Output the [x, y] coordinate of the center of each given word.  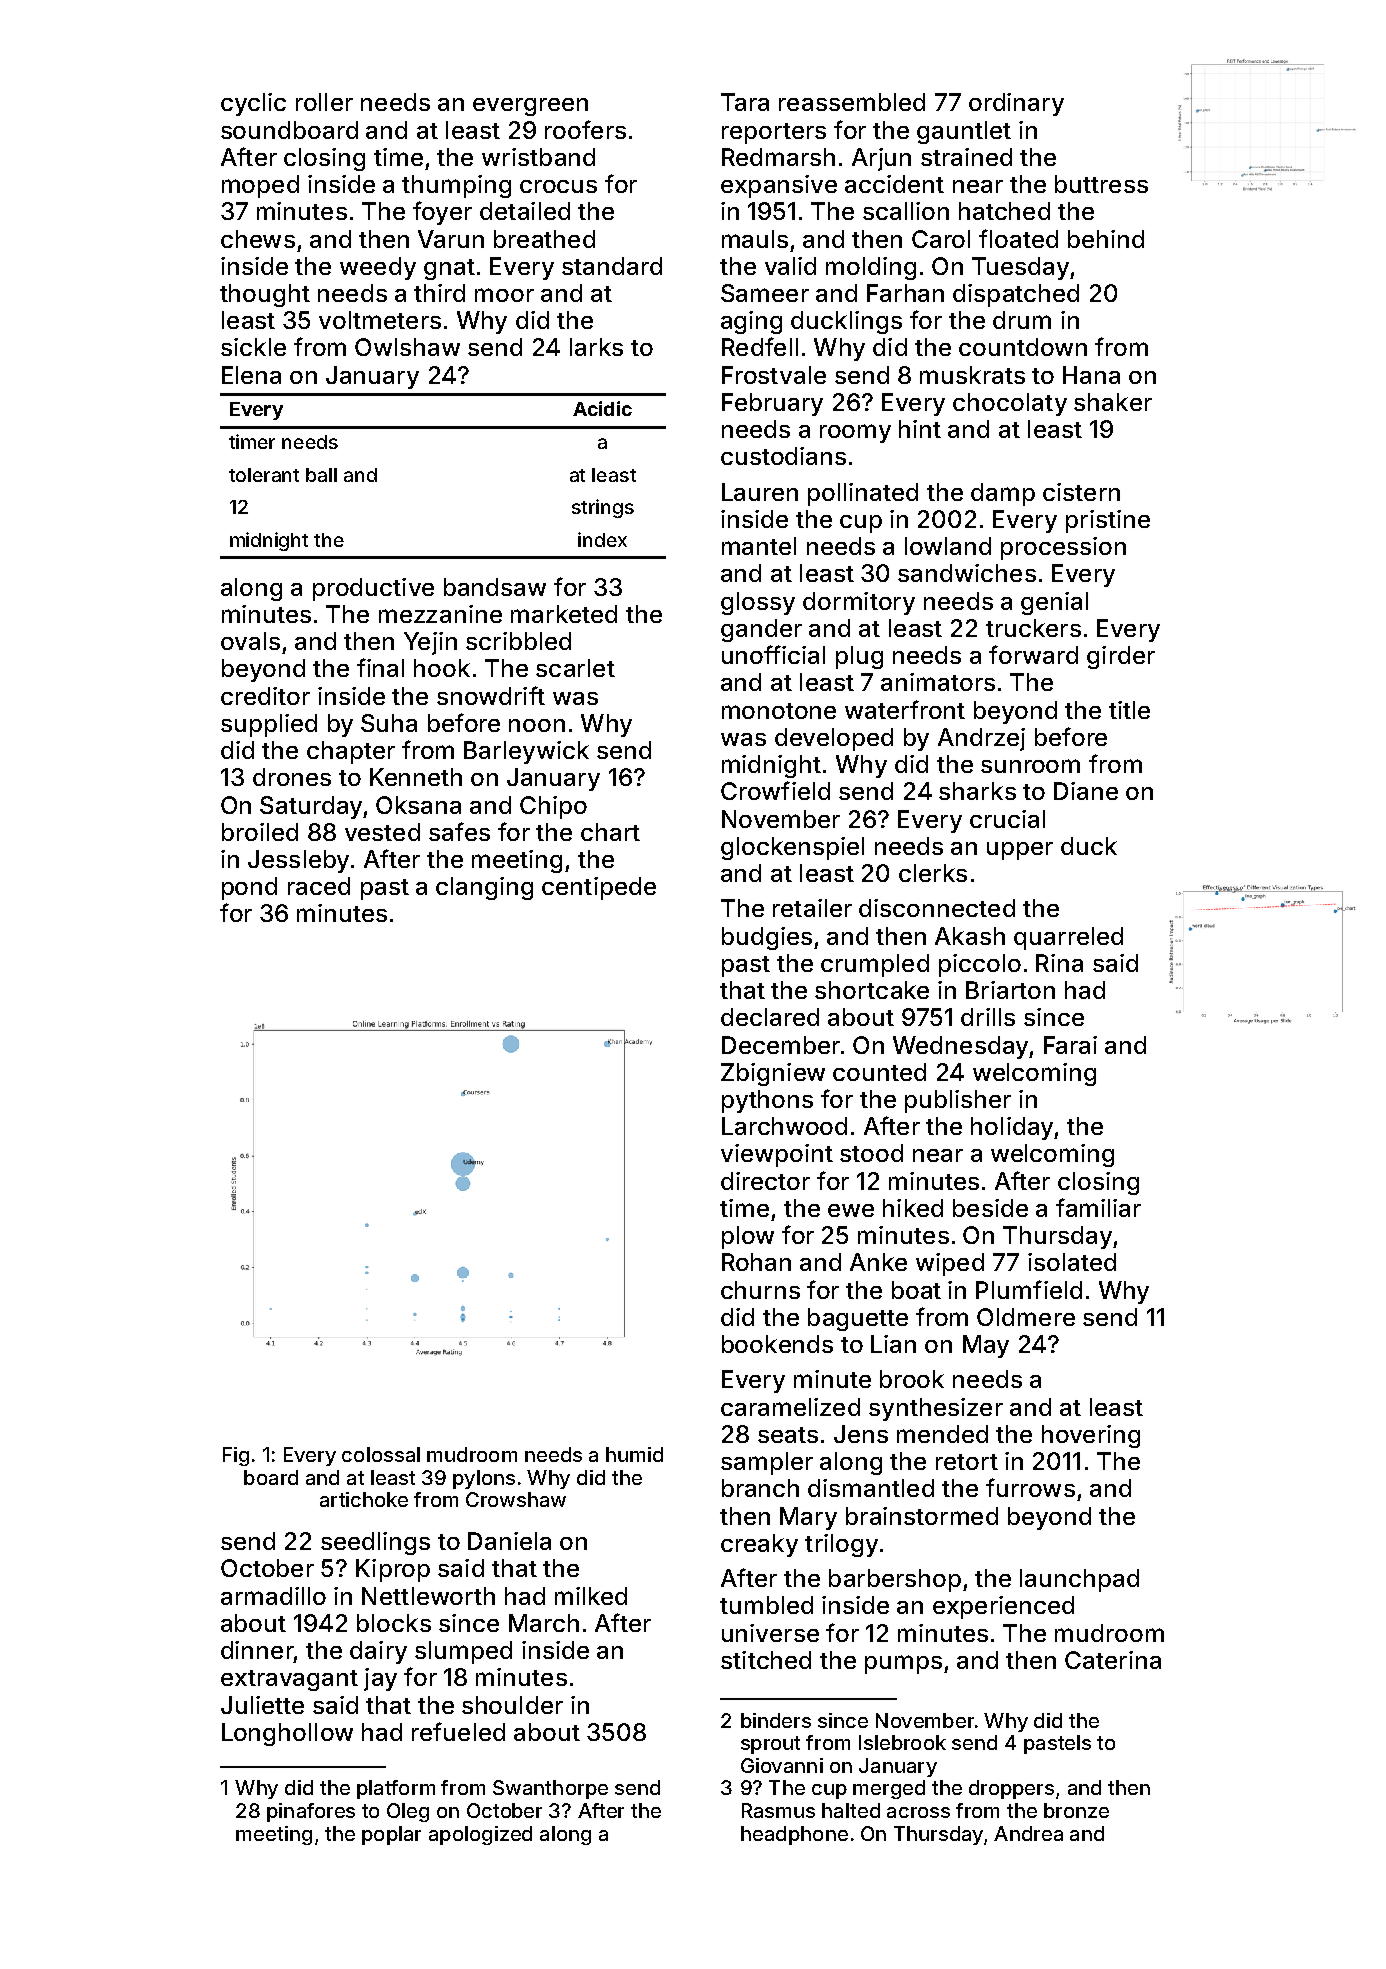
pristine [1108, 521]
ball [321, 475]
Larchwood [784, 1126]
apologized [480, 1835]
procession [1063, 548]
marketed [564, 614]
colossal [381, 1454]
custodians [783, 456]
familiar [1098, 1207]
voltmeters [380, 320]
